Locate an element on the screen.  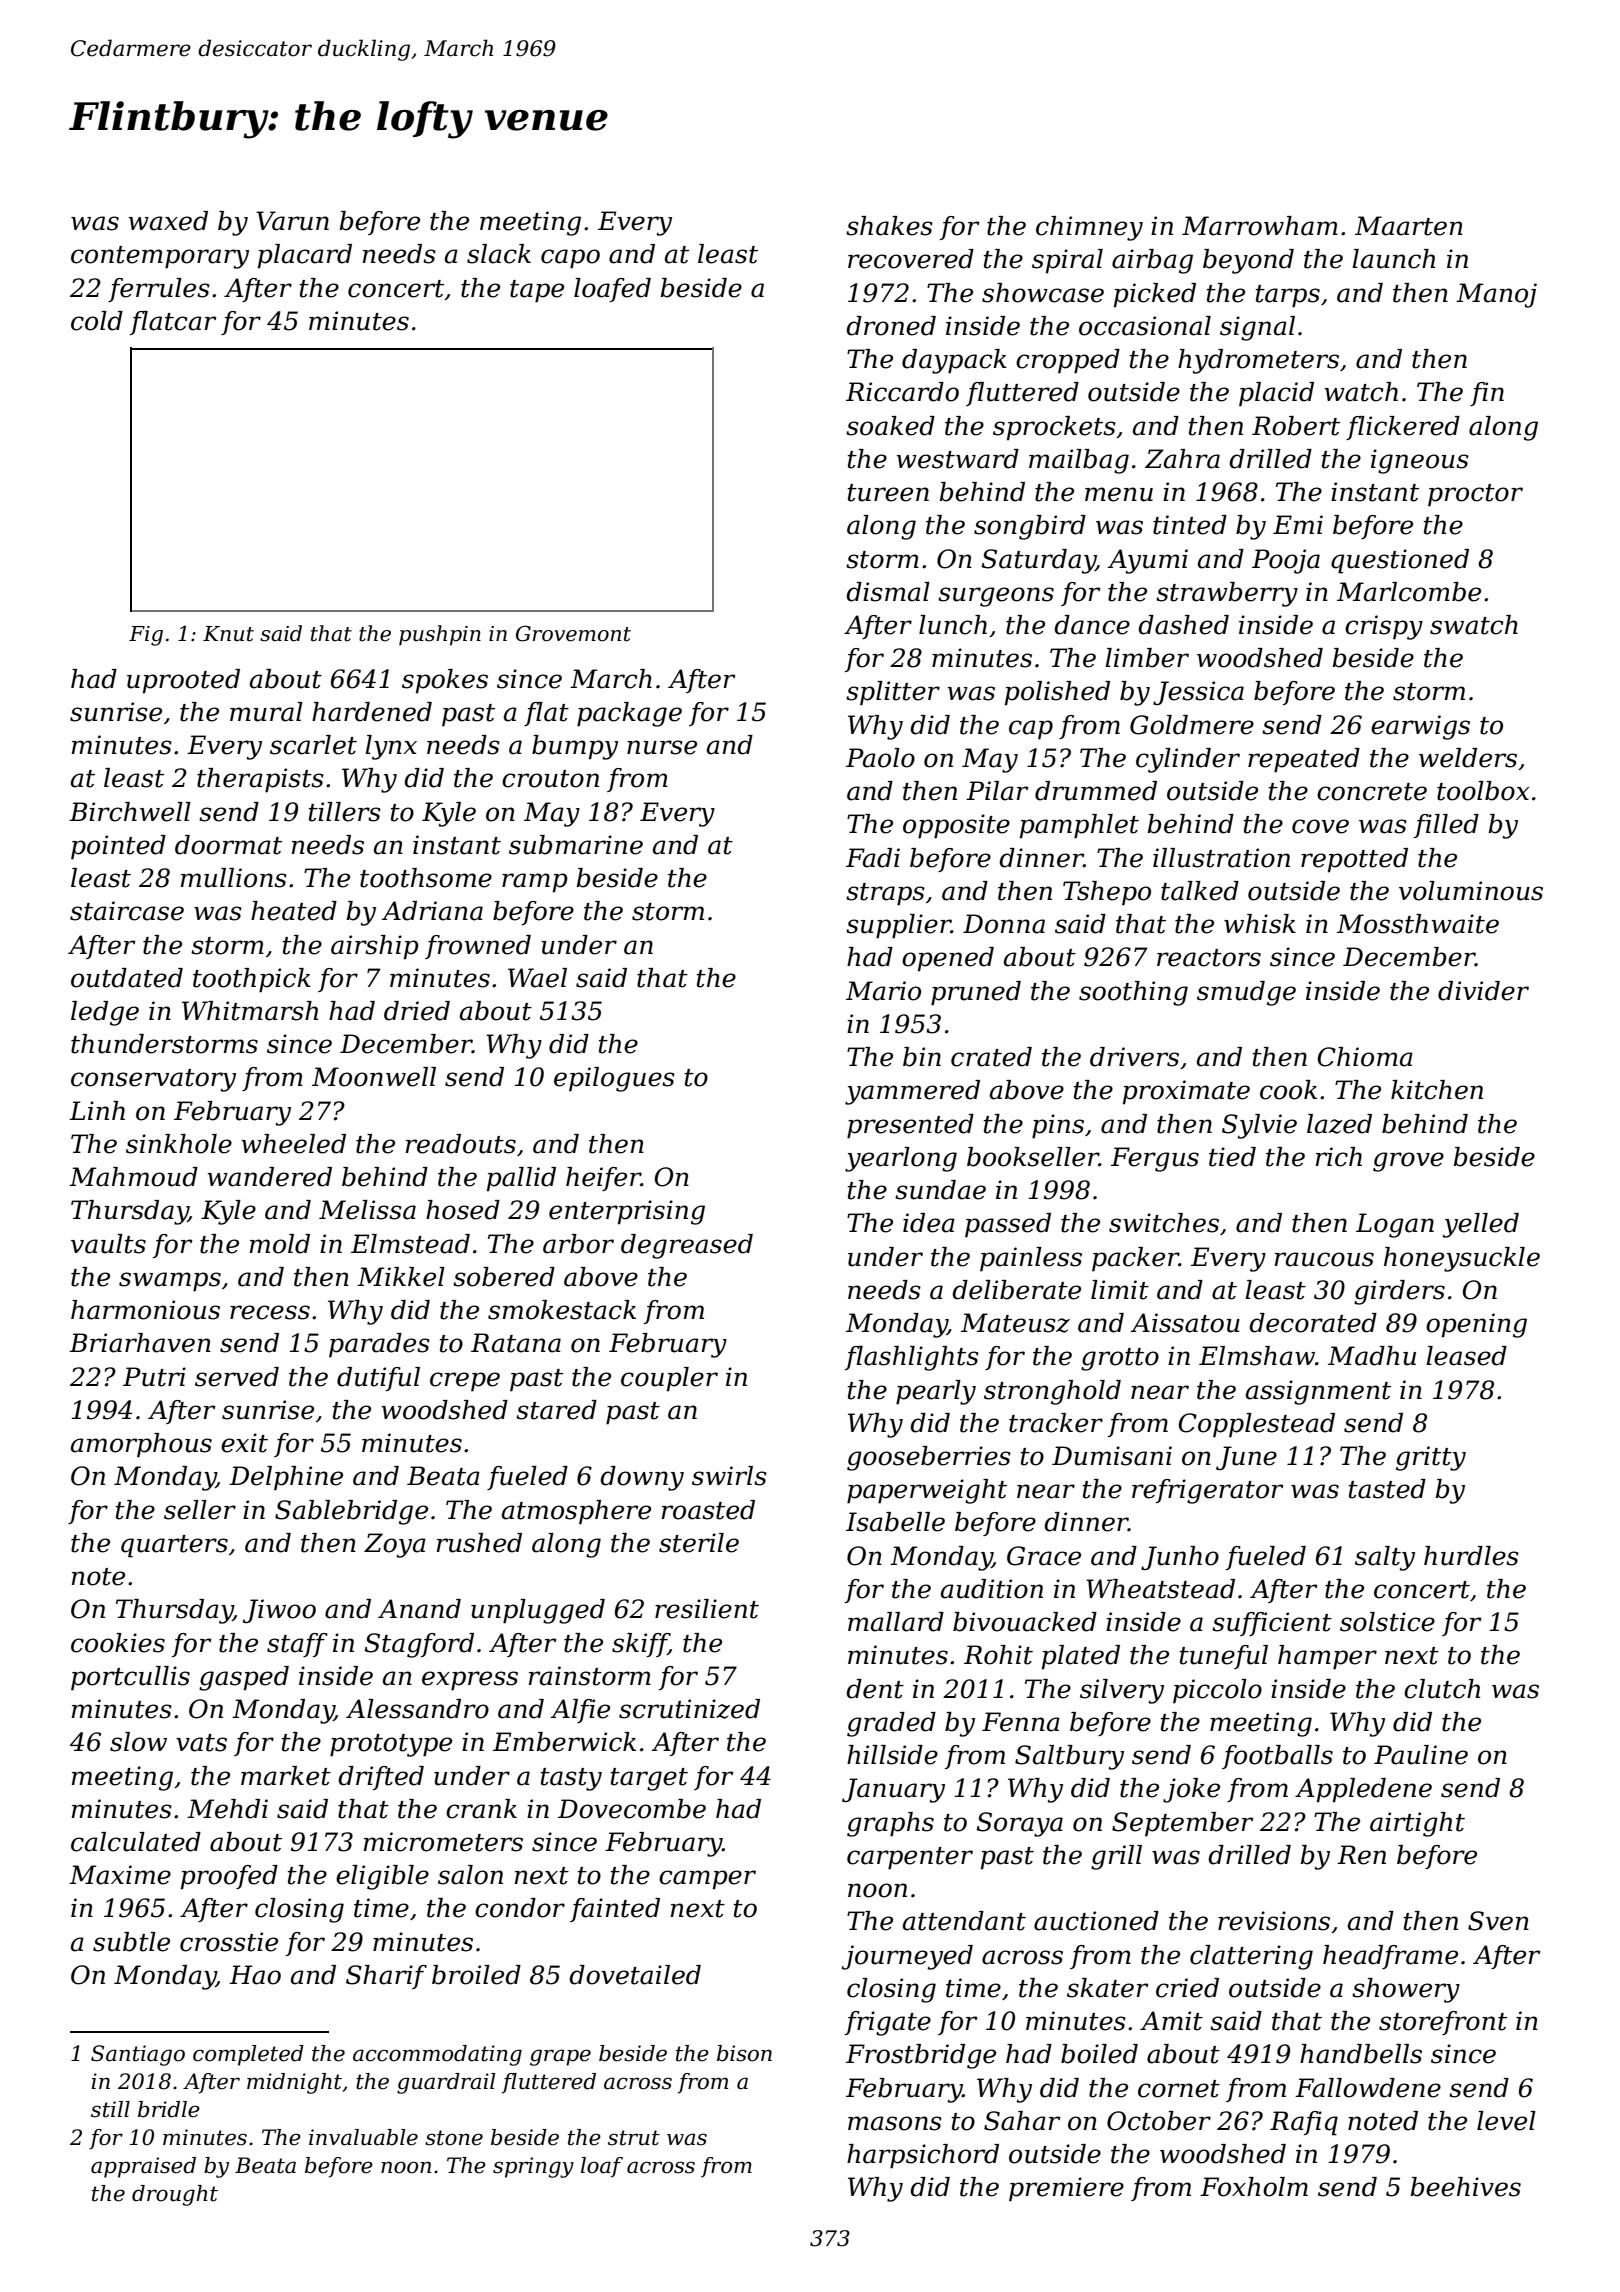
repotted is located at coordinates (1354, 860).
